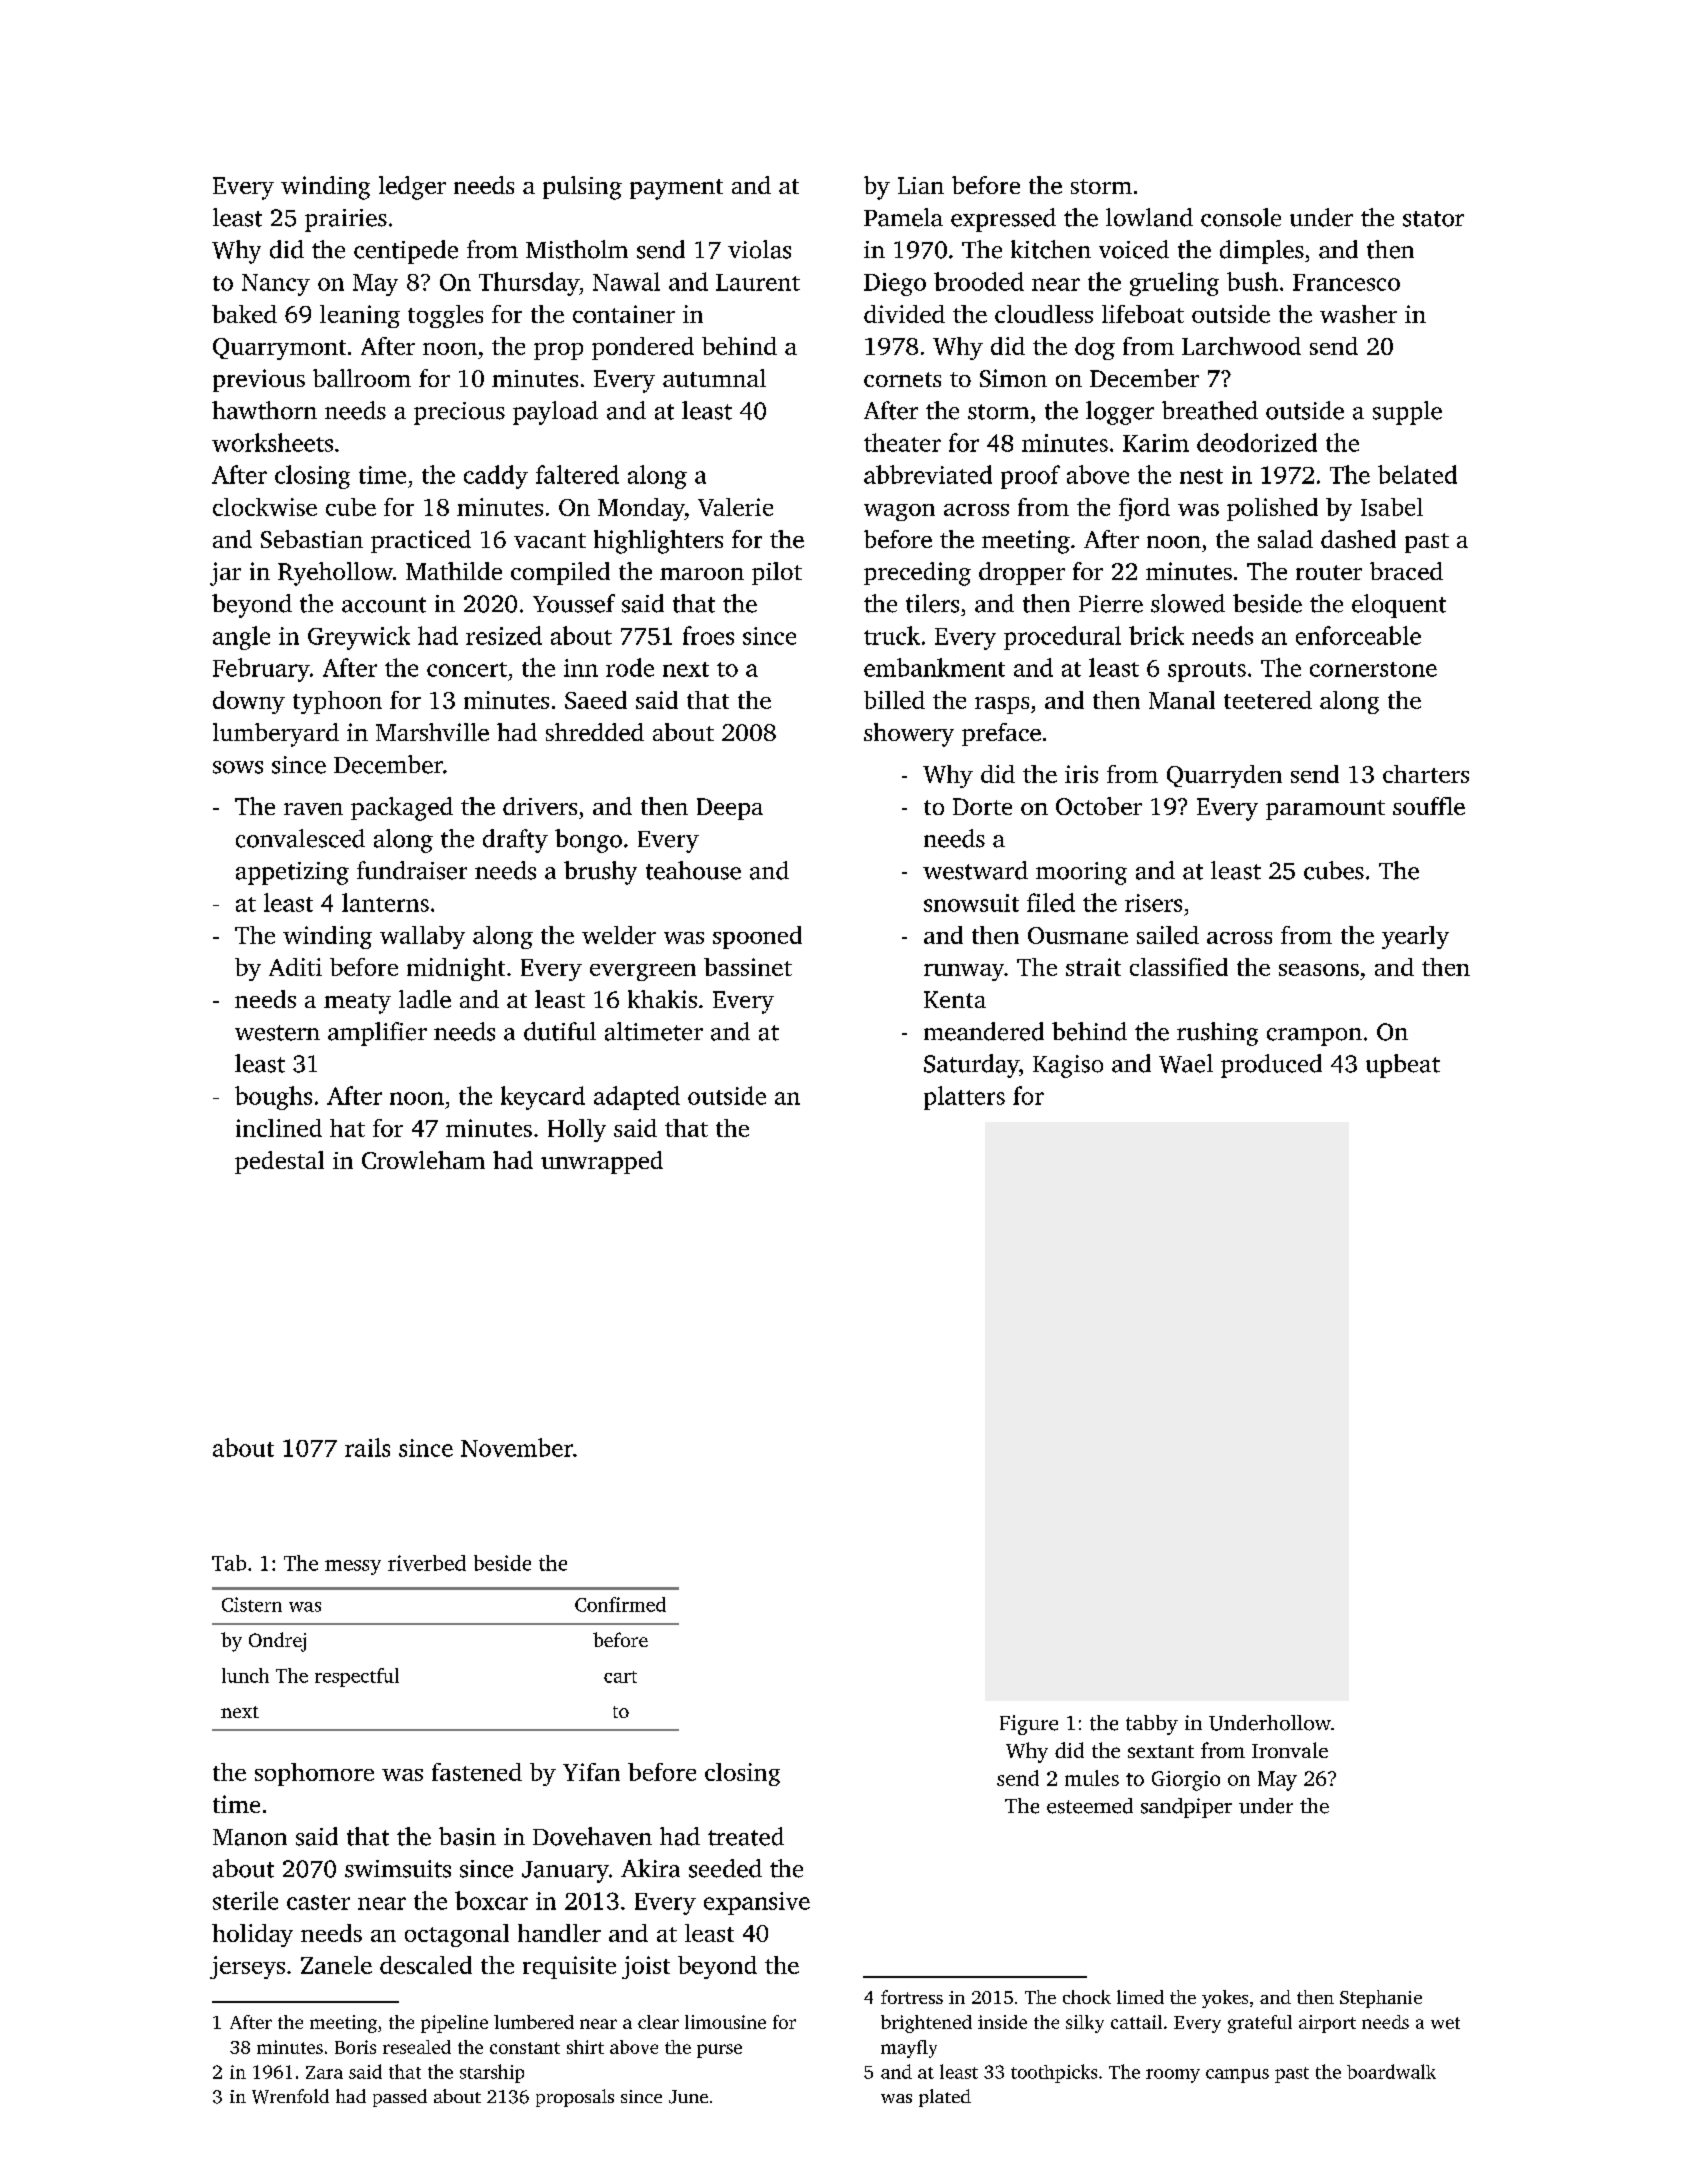 The width and height of the document is (1683, 2178). Describe the element at coordinates (928, 474) in the document. I see `abbreviated` at that location.
